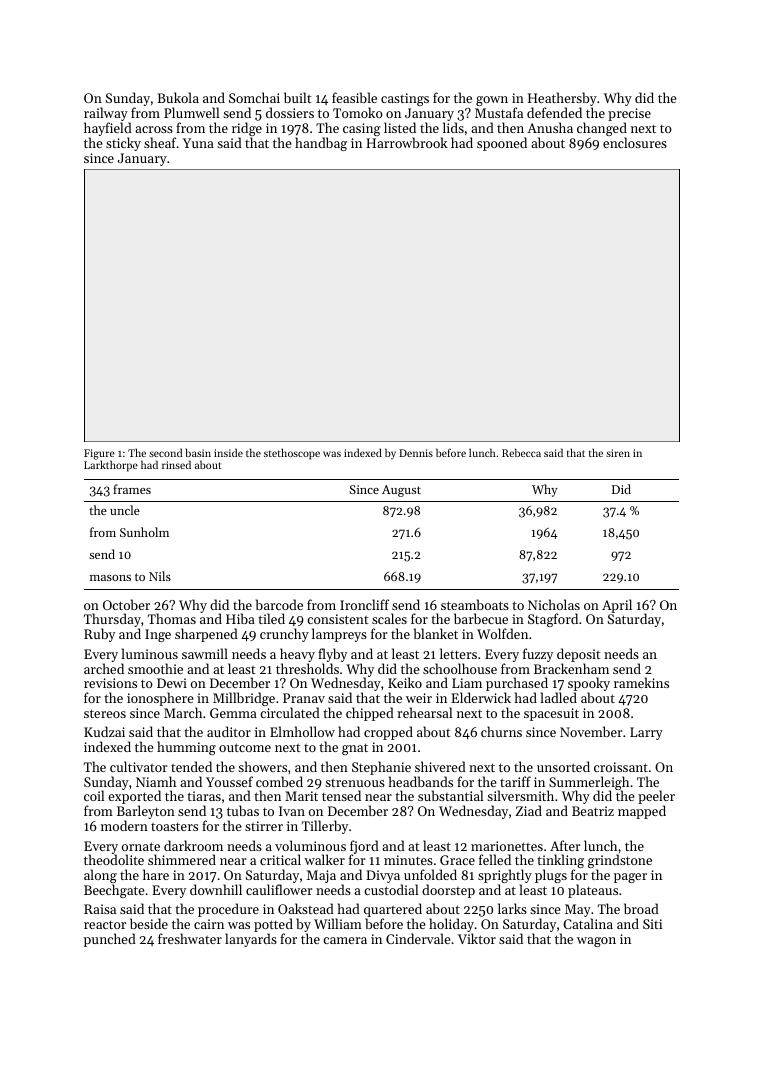 This page has height=1083, width=763. What do you see at coordinates (400, 127) in the page?
I see `listed` at bounding box center [400, 127].
